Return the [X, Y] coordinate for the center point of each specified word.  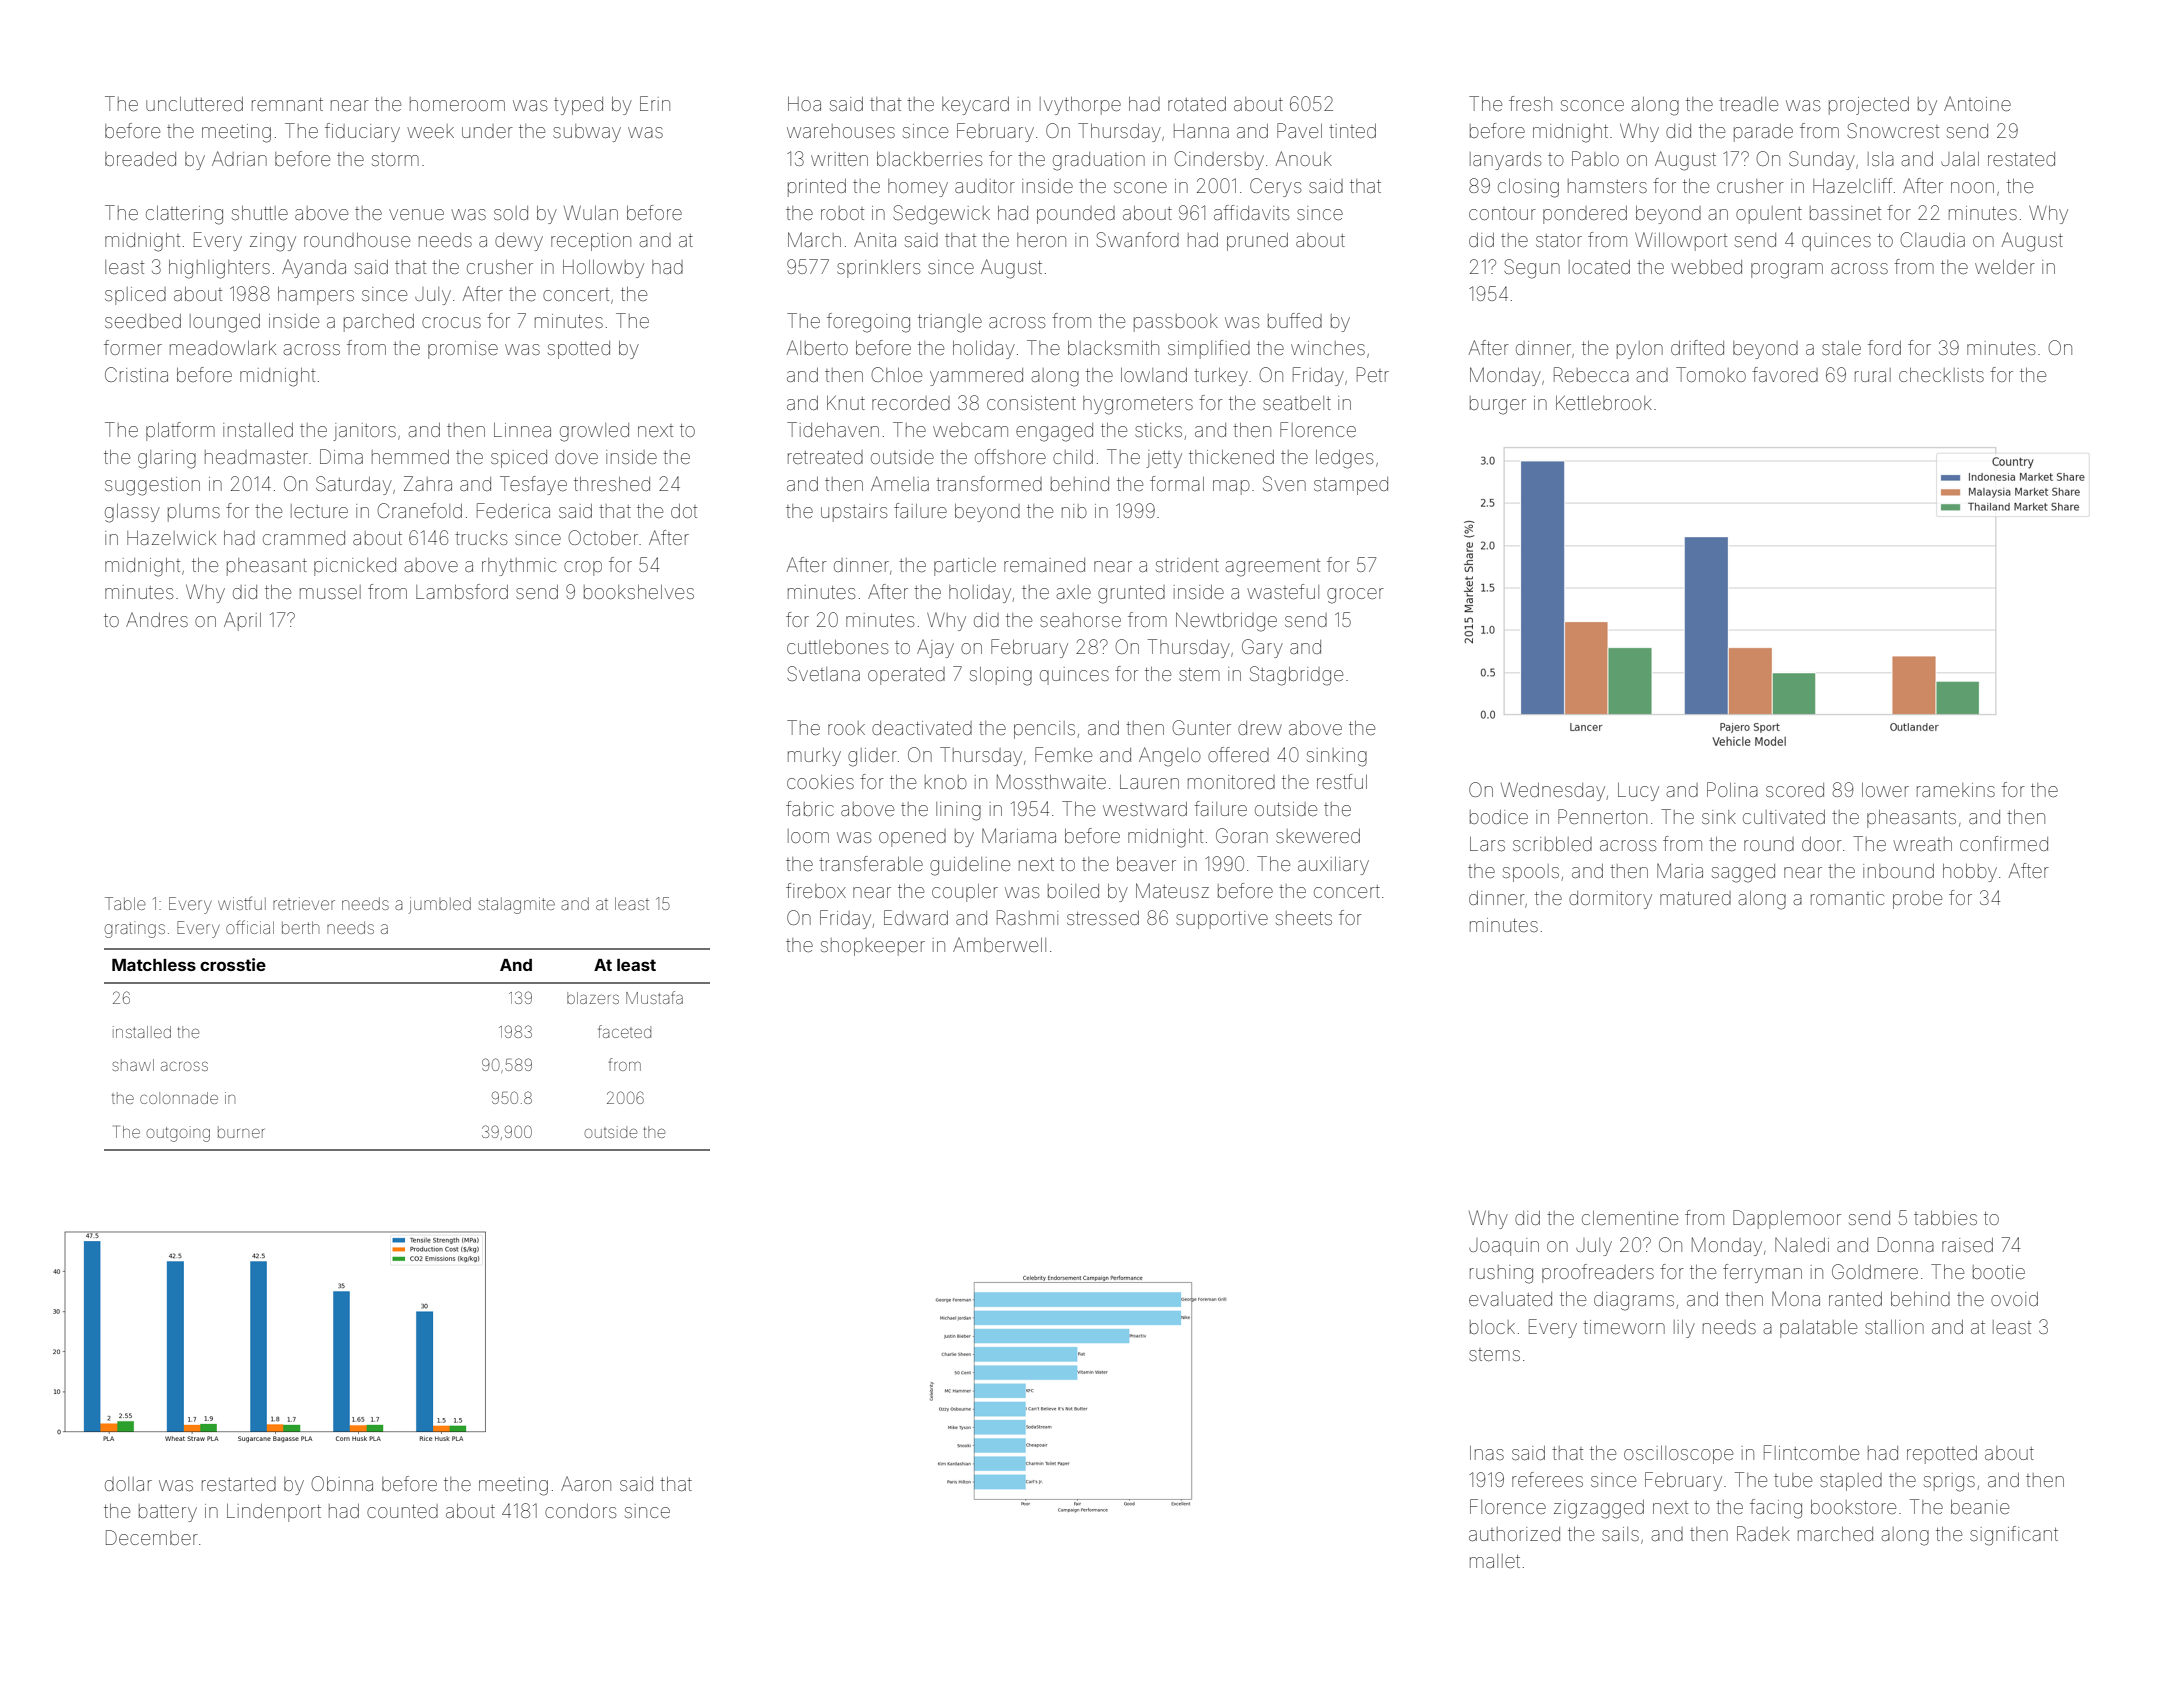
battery [168, 1513]
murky [814, 757]
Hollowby [603, 269]
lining [958, 811]
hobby [1970, 873]
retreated [825, 457]
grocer [1355, 596]
